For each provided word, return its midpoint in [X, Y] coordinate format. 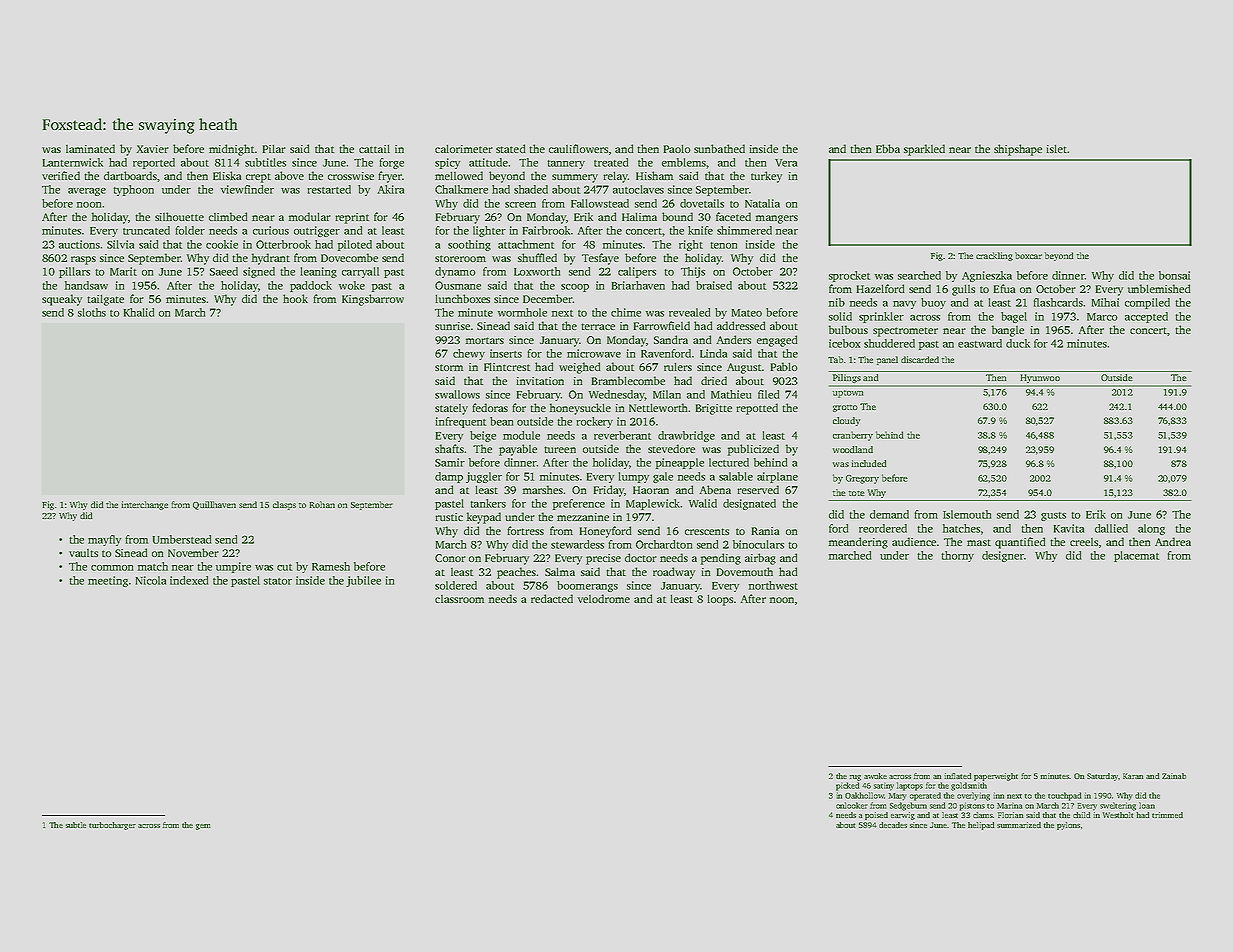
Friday [609, 491]
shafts [449, 448]
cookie [222, 244]
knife [700, 230]
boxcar [1028, 255]
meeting [108, 581]
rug [855, 778]
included [869, 463]
